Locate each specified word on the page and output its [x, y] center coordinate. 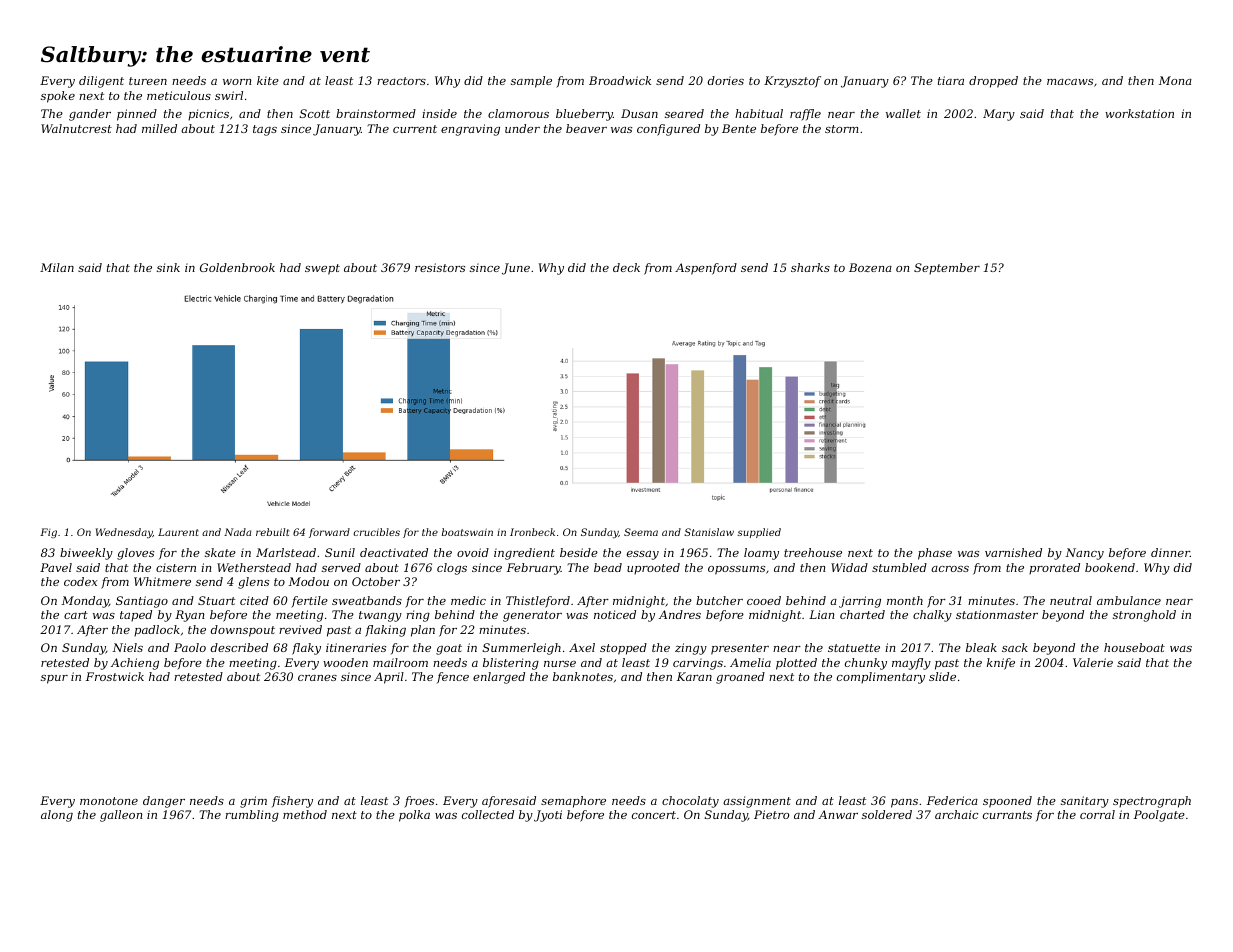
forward [329, 533]
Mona [1175, 80]
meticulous [179, 95]
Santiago [142, 602]
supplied [759, 533]
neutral [1071, 600]
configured [668, 130]
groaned [740, 678]
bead [608, 567]
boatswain [467, 532]
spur [54, 679]
